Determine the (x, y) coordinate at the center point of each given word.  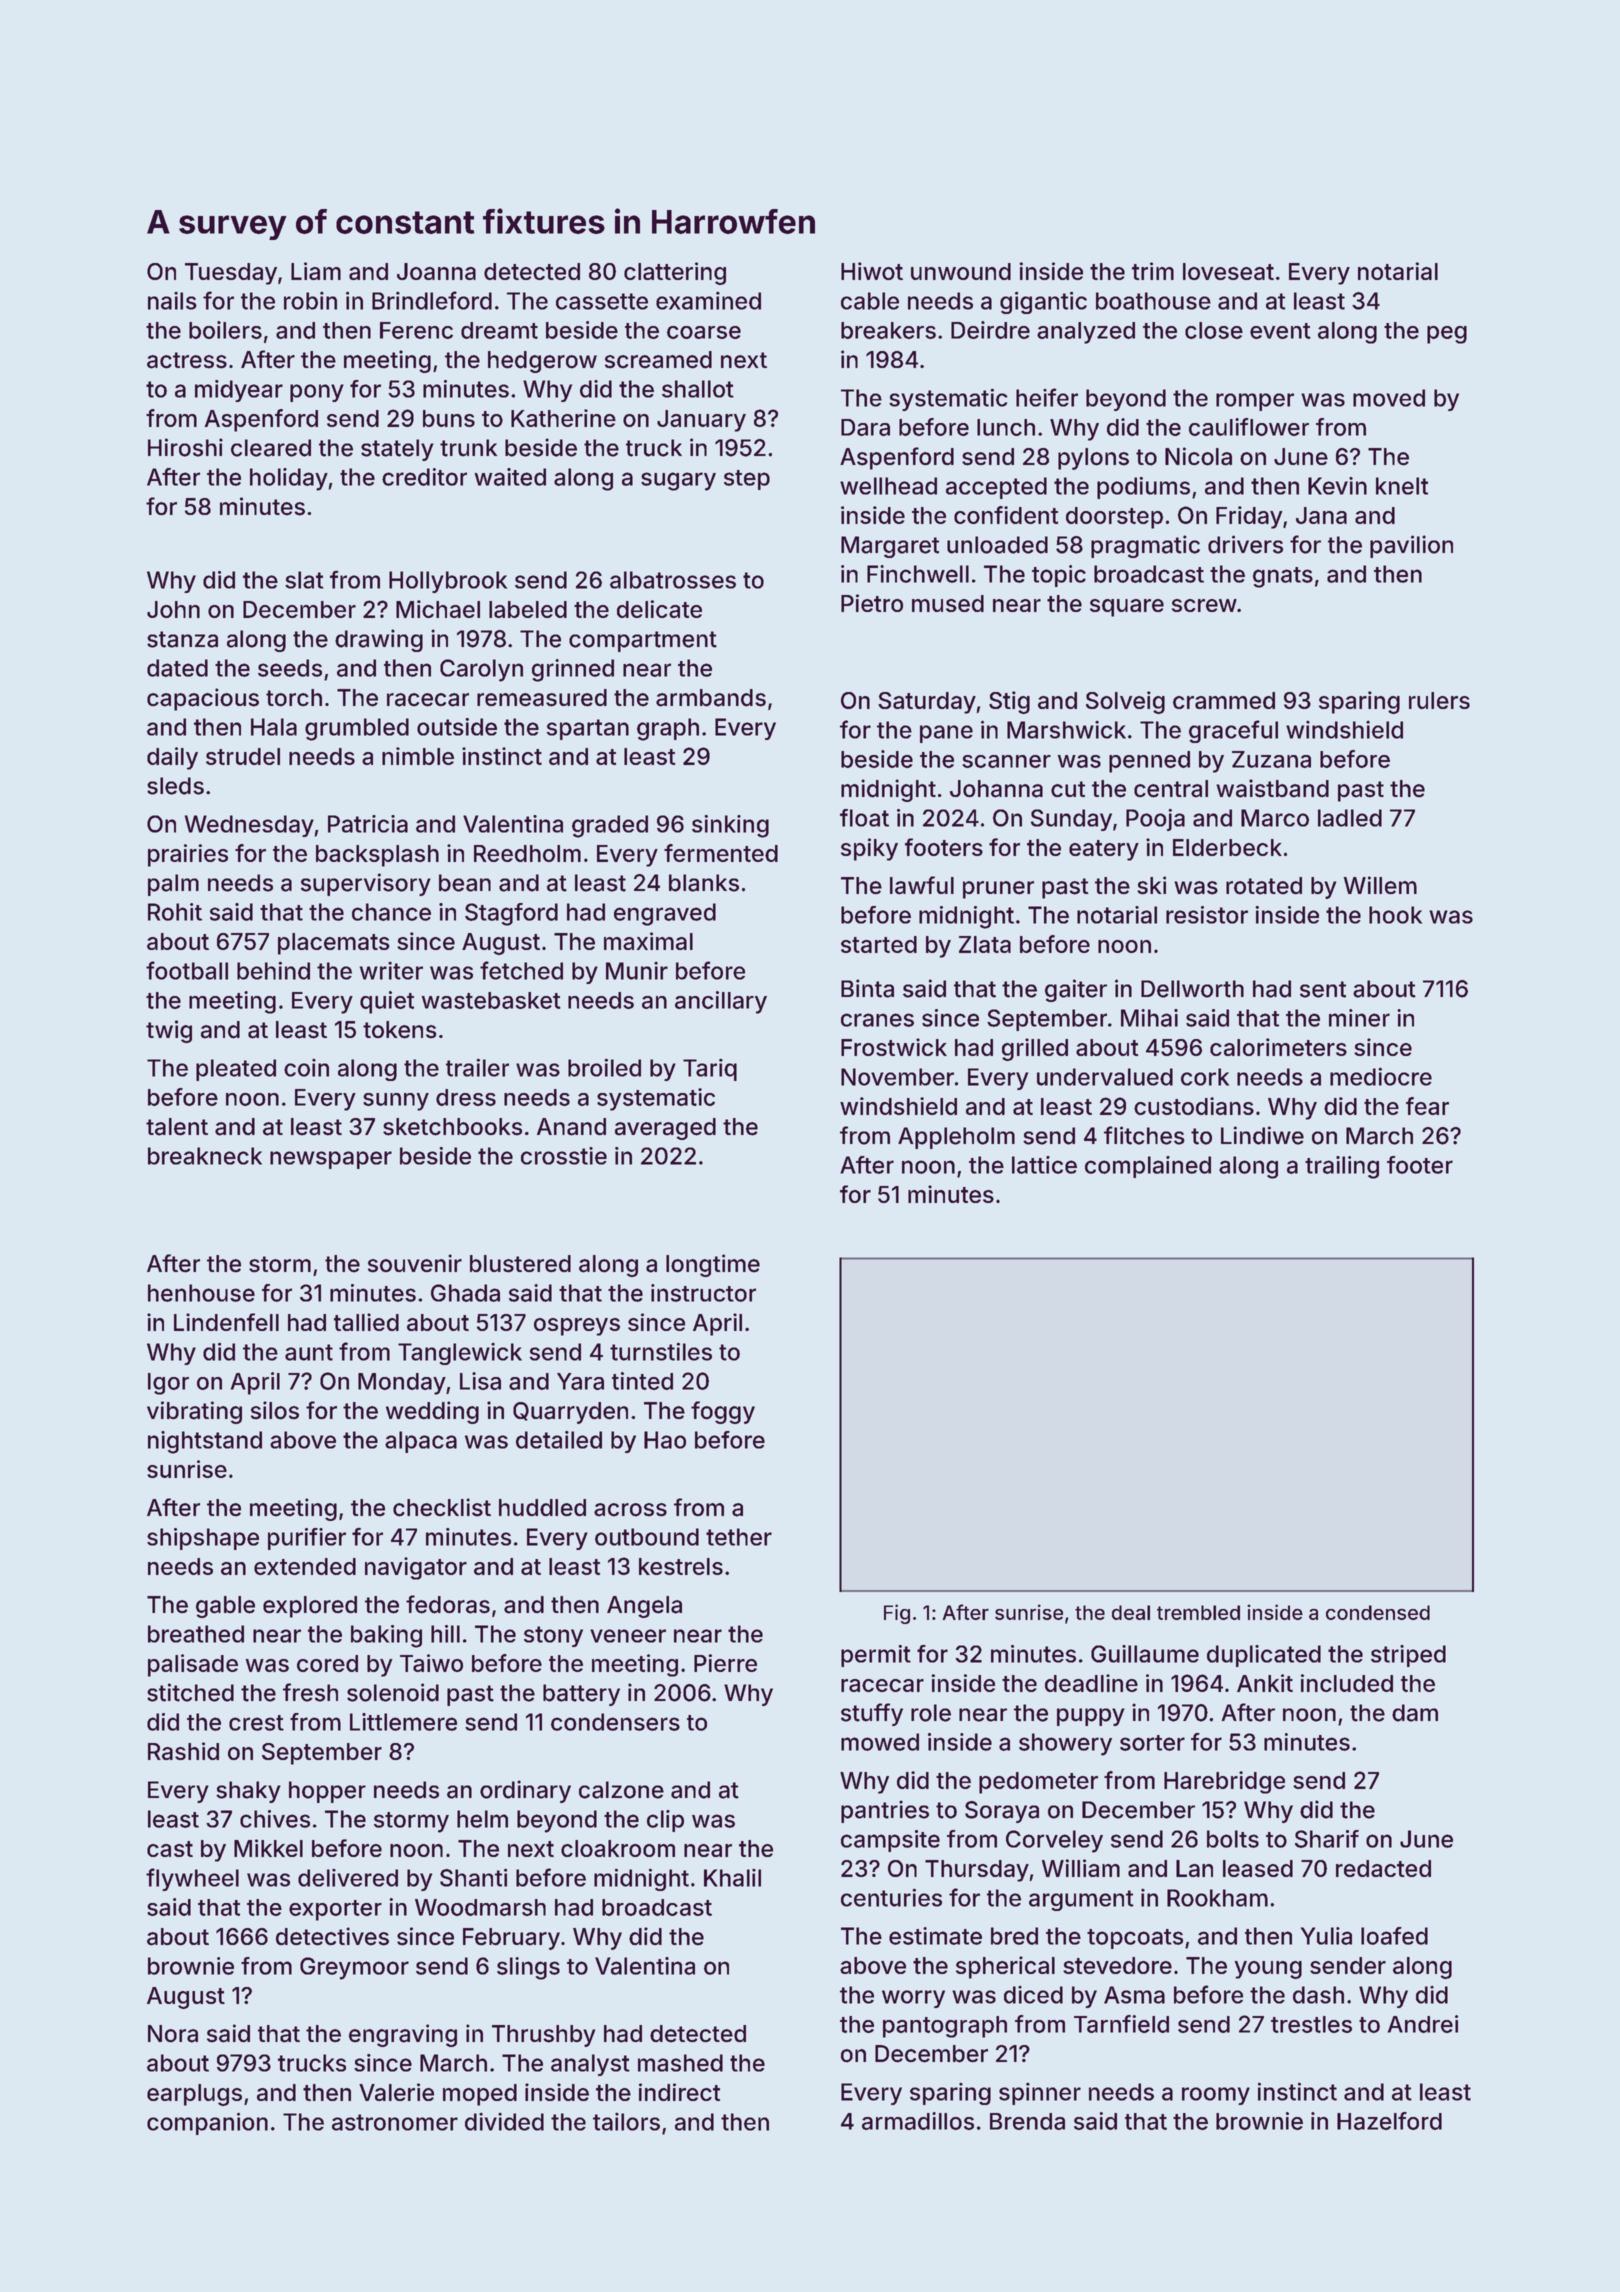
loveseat (1228, 271)
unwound (961, 271)
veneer (628, 1636)
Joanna (436, 271)
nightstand (205, 1442)
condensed (1378, 1612)
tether (739, 1537)
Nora (173, 2034)
